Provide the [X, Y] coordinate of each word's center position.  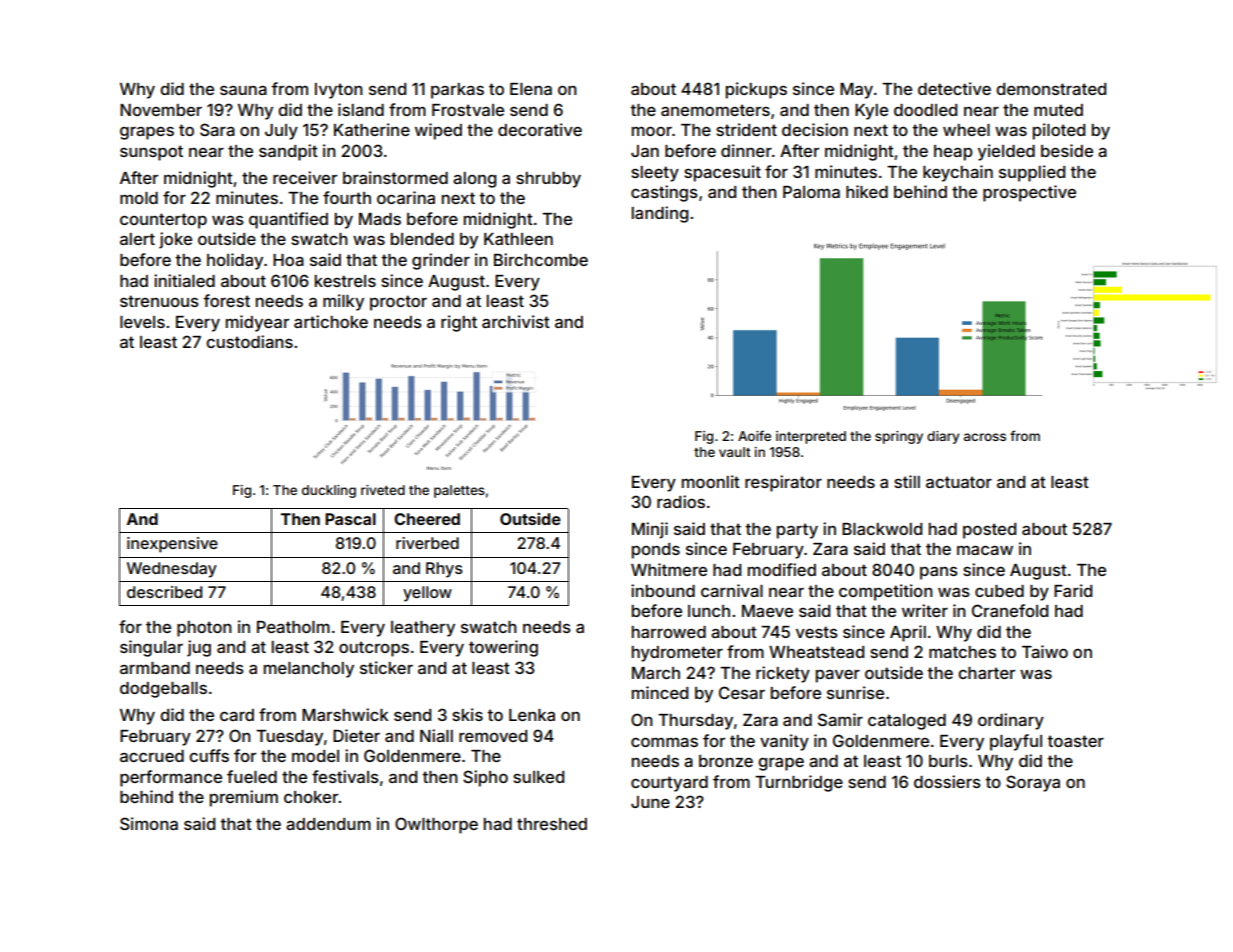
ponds [656, 551]
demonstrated [1051, 89]
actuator [959, 482]
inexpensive [172, 545]
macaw [985, 550]
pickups [756, 90]
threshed [552, 824]
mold [139, 198]
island [361, 109]
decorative [540, 129]
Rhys [444, 570]
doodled [925, 110]
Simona [149, 823]
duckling [329, 491]
